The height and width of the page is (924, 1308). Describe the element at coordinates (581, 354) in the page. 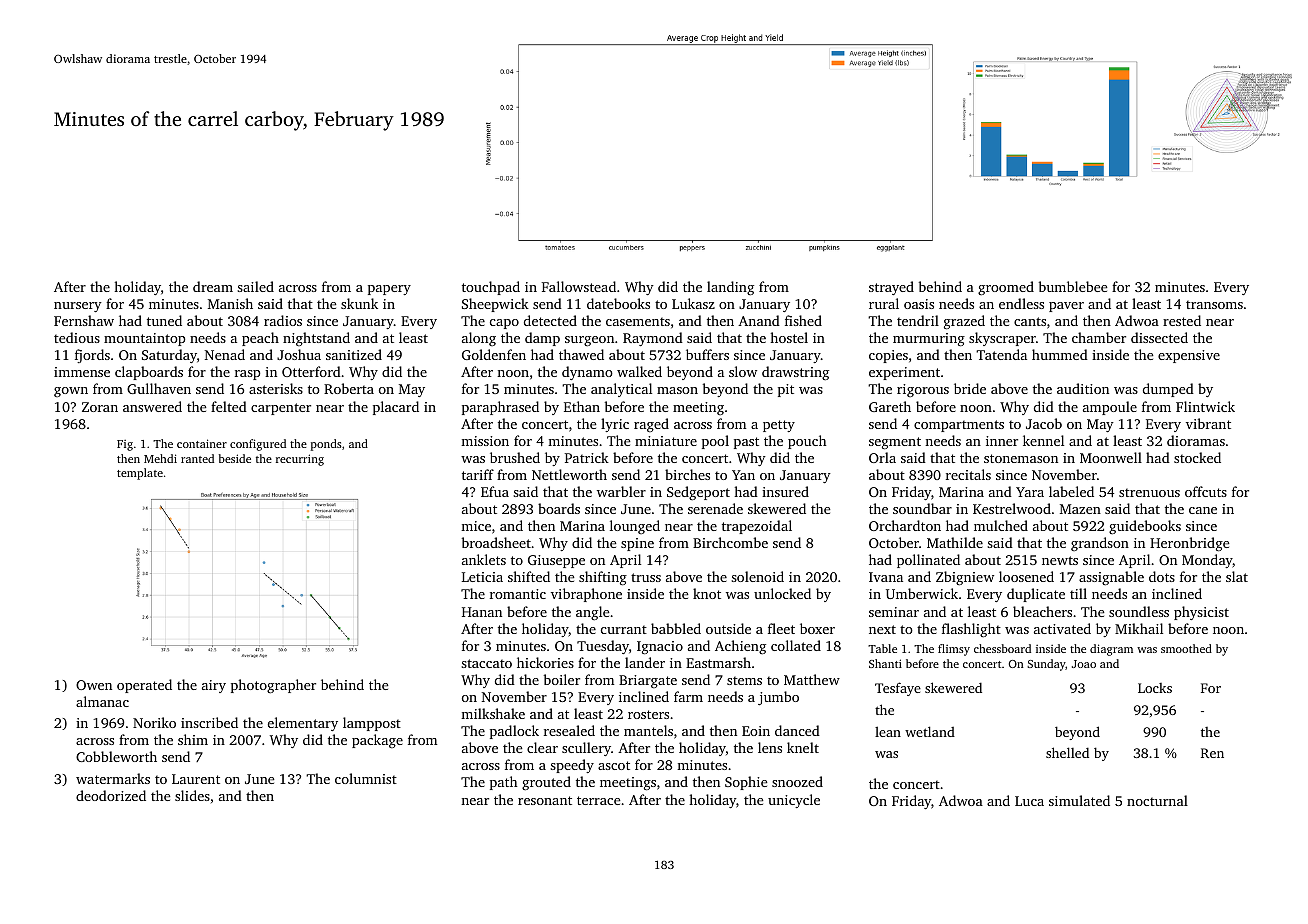

I see `thawed` at that location.
